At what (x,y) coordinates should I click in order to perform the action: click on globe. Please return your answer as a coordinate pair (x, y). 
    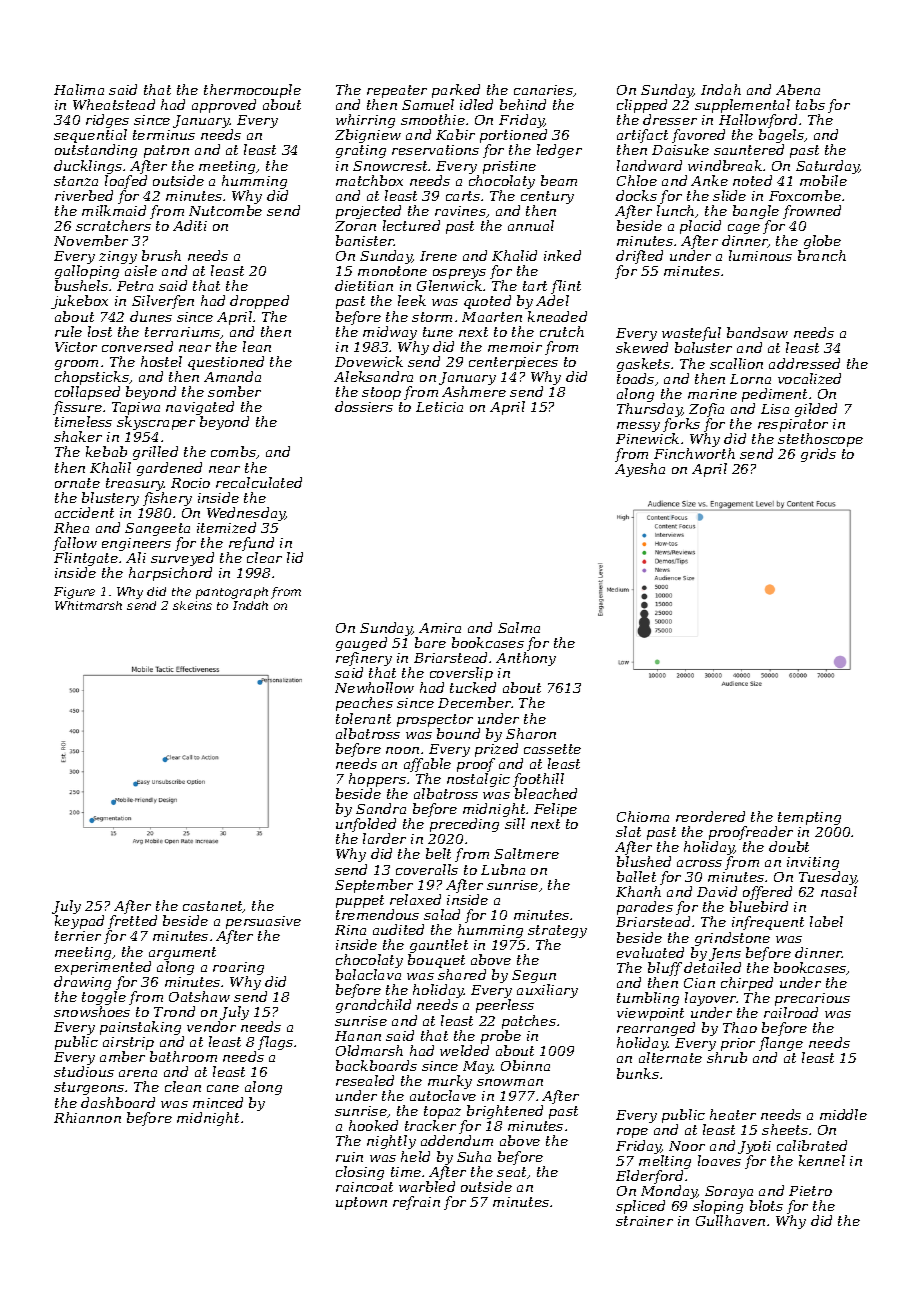
    Looking at the image, I should click on (822, 242).
